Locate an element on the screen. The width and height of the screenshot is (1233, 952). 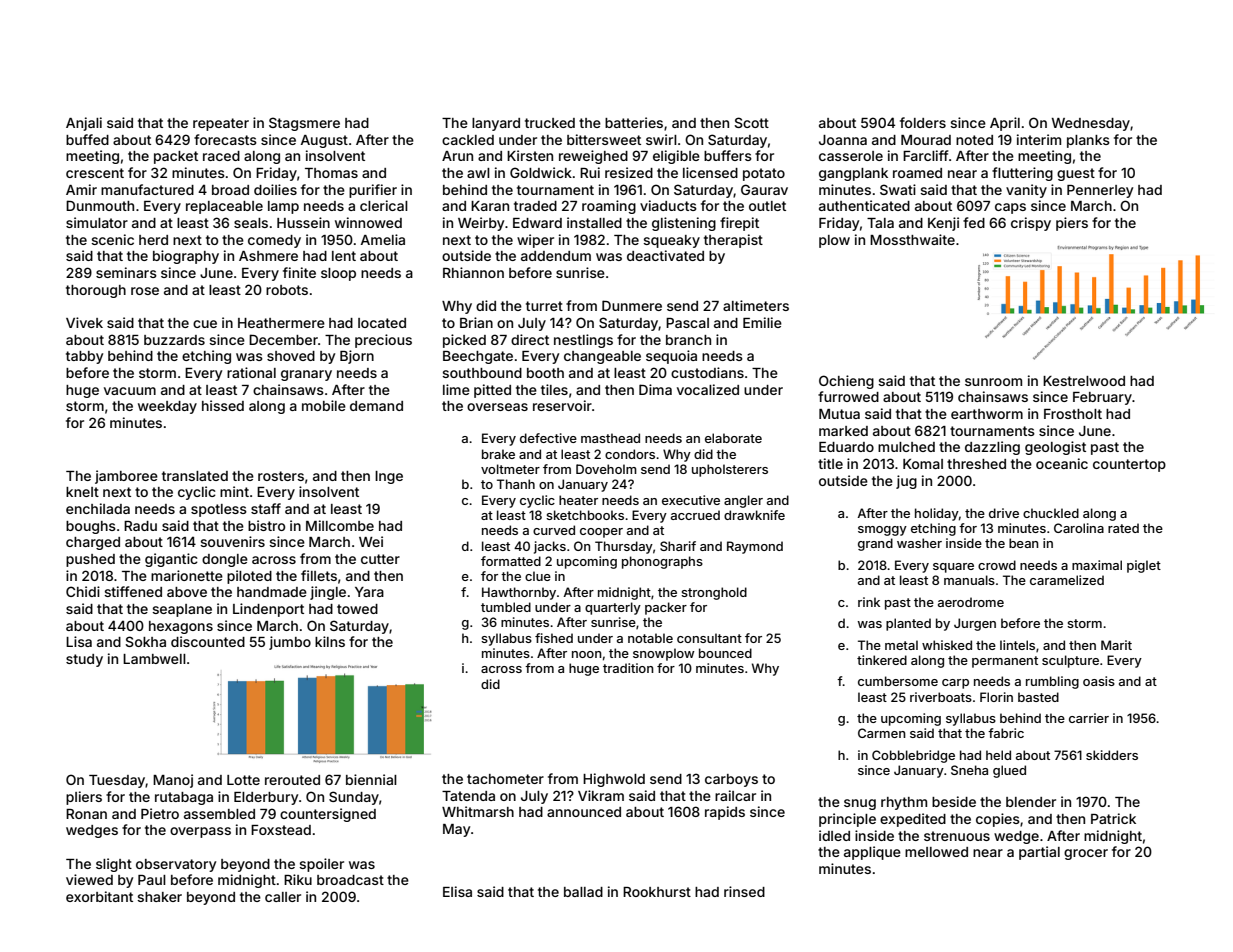
announced is located at coordinates (584, 812).
